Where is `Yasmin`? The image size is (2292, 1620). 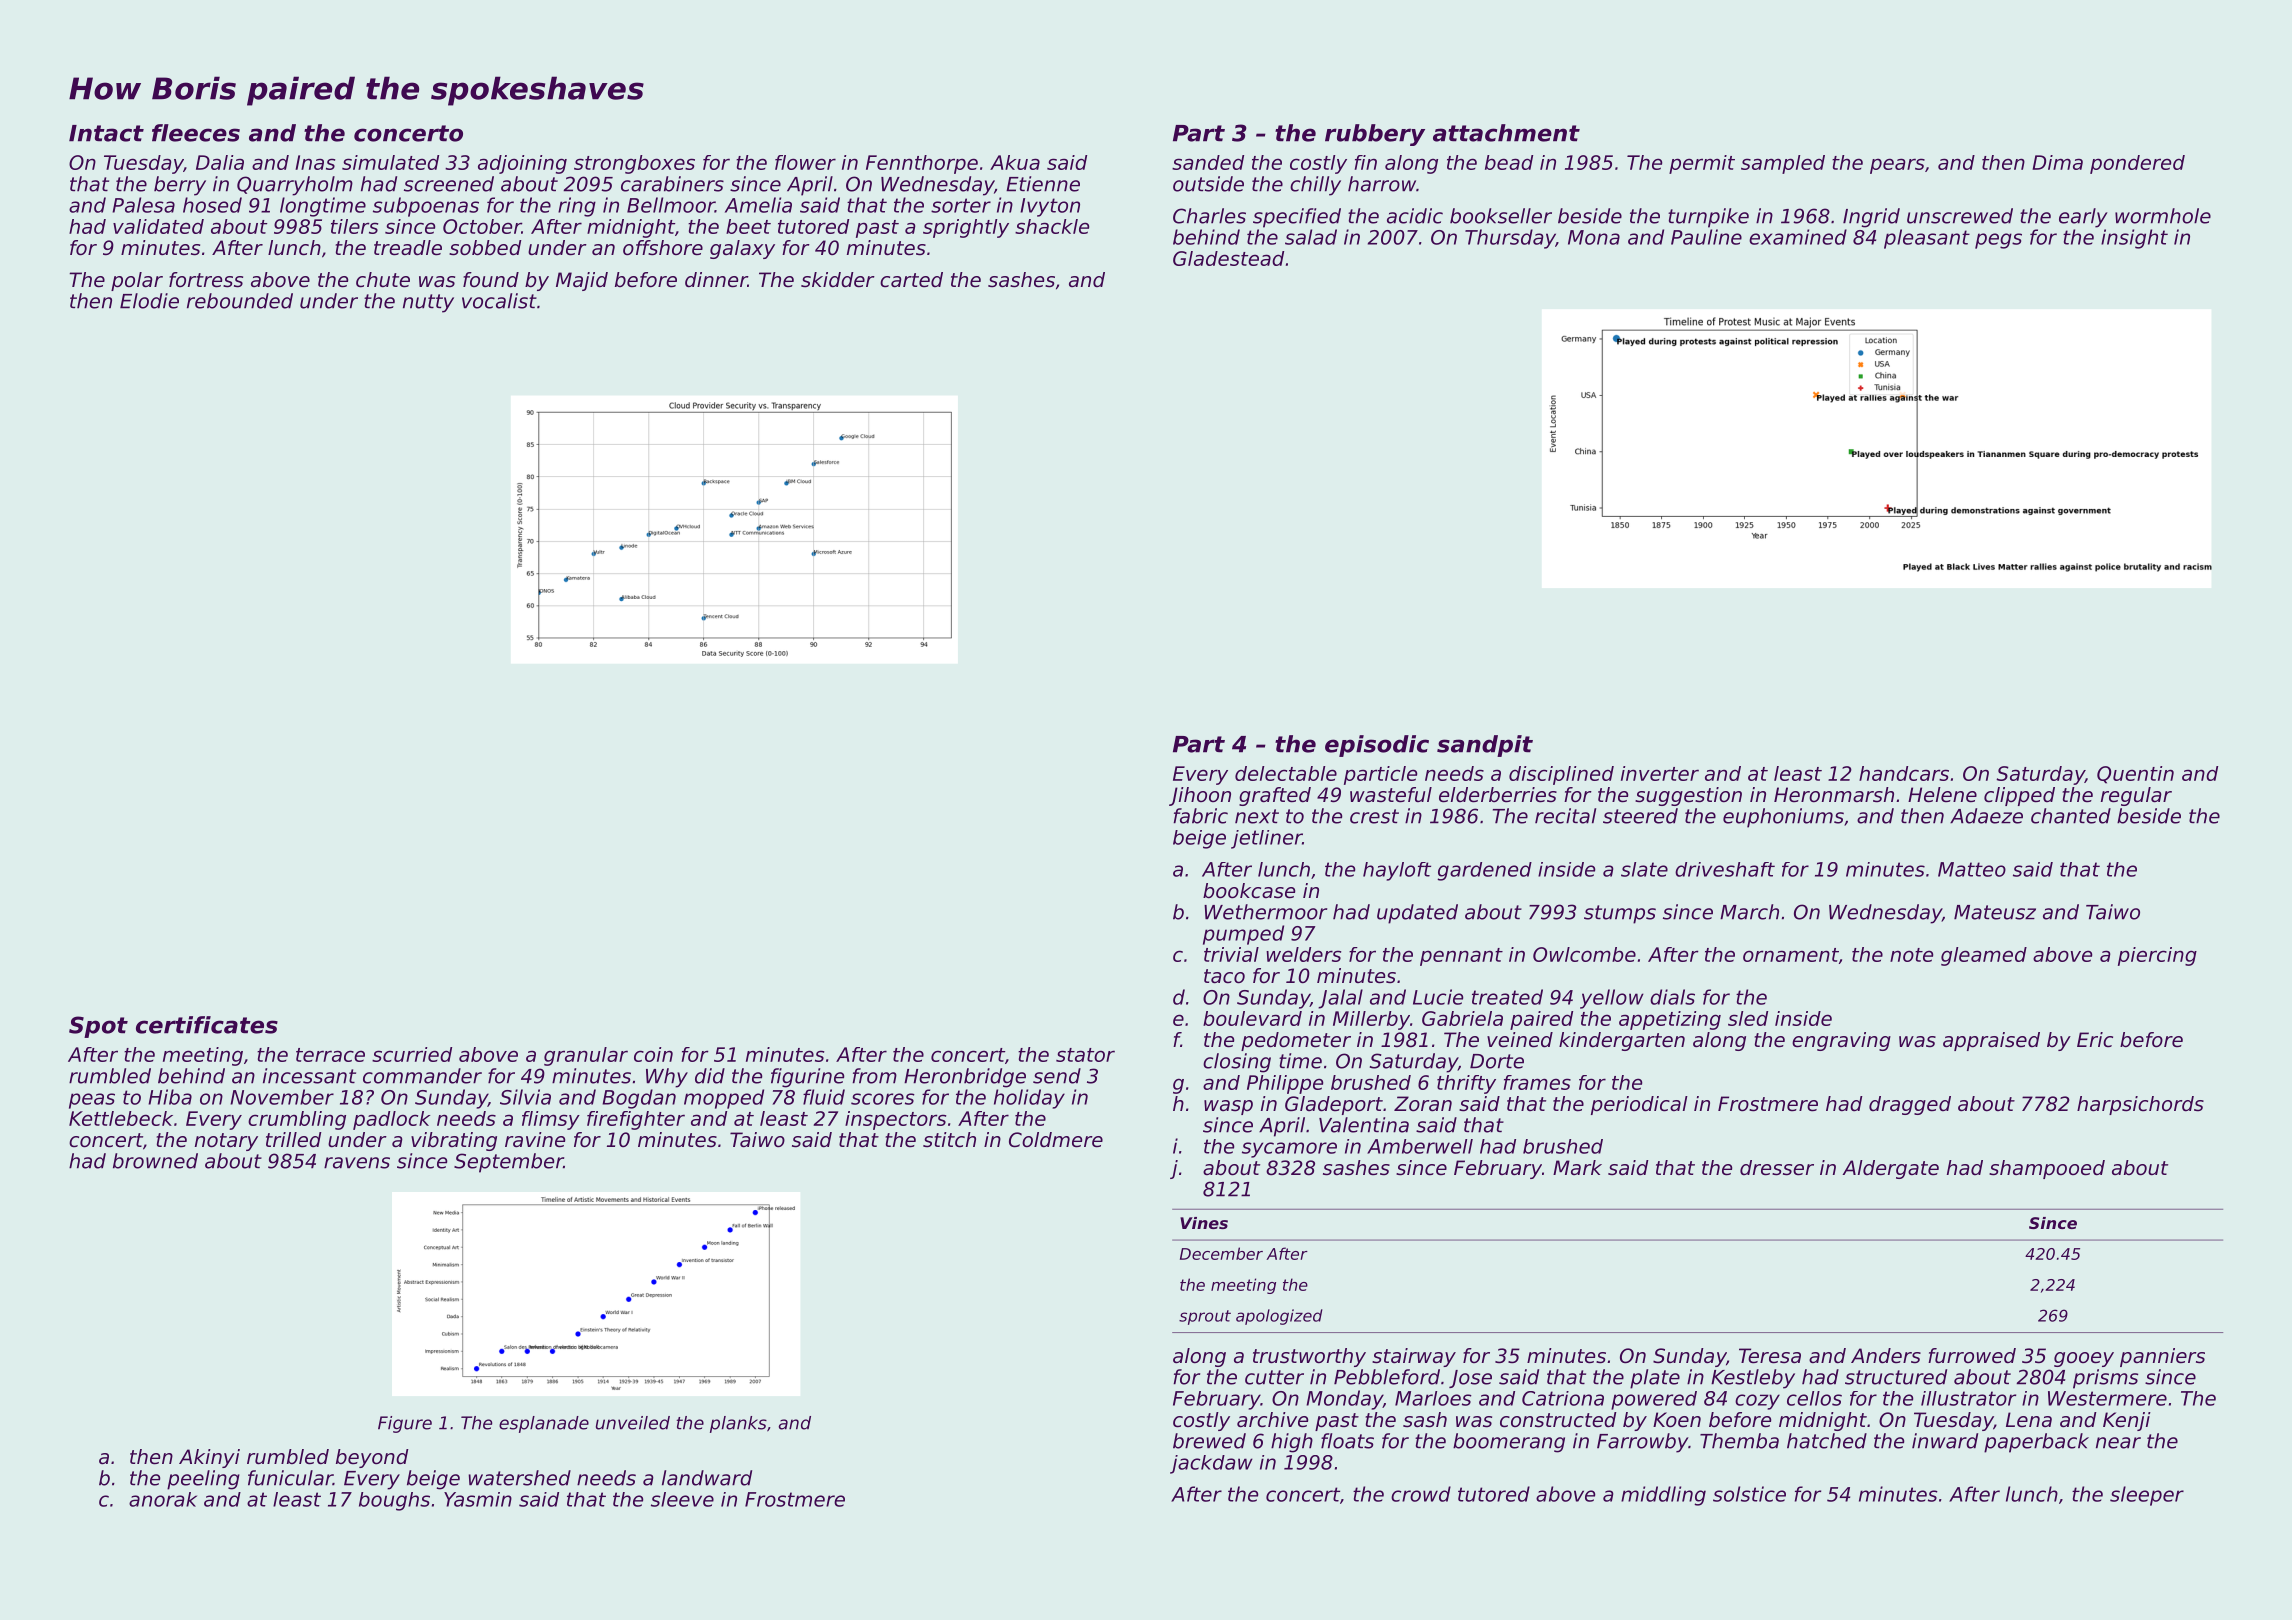
Yasmin is located at coordinates (478, 1499).
